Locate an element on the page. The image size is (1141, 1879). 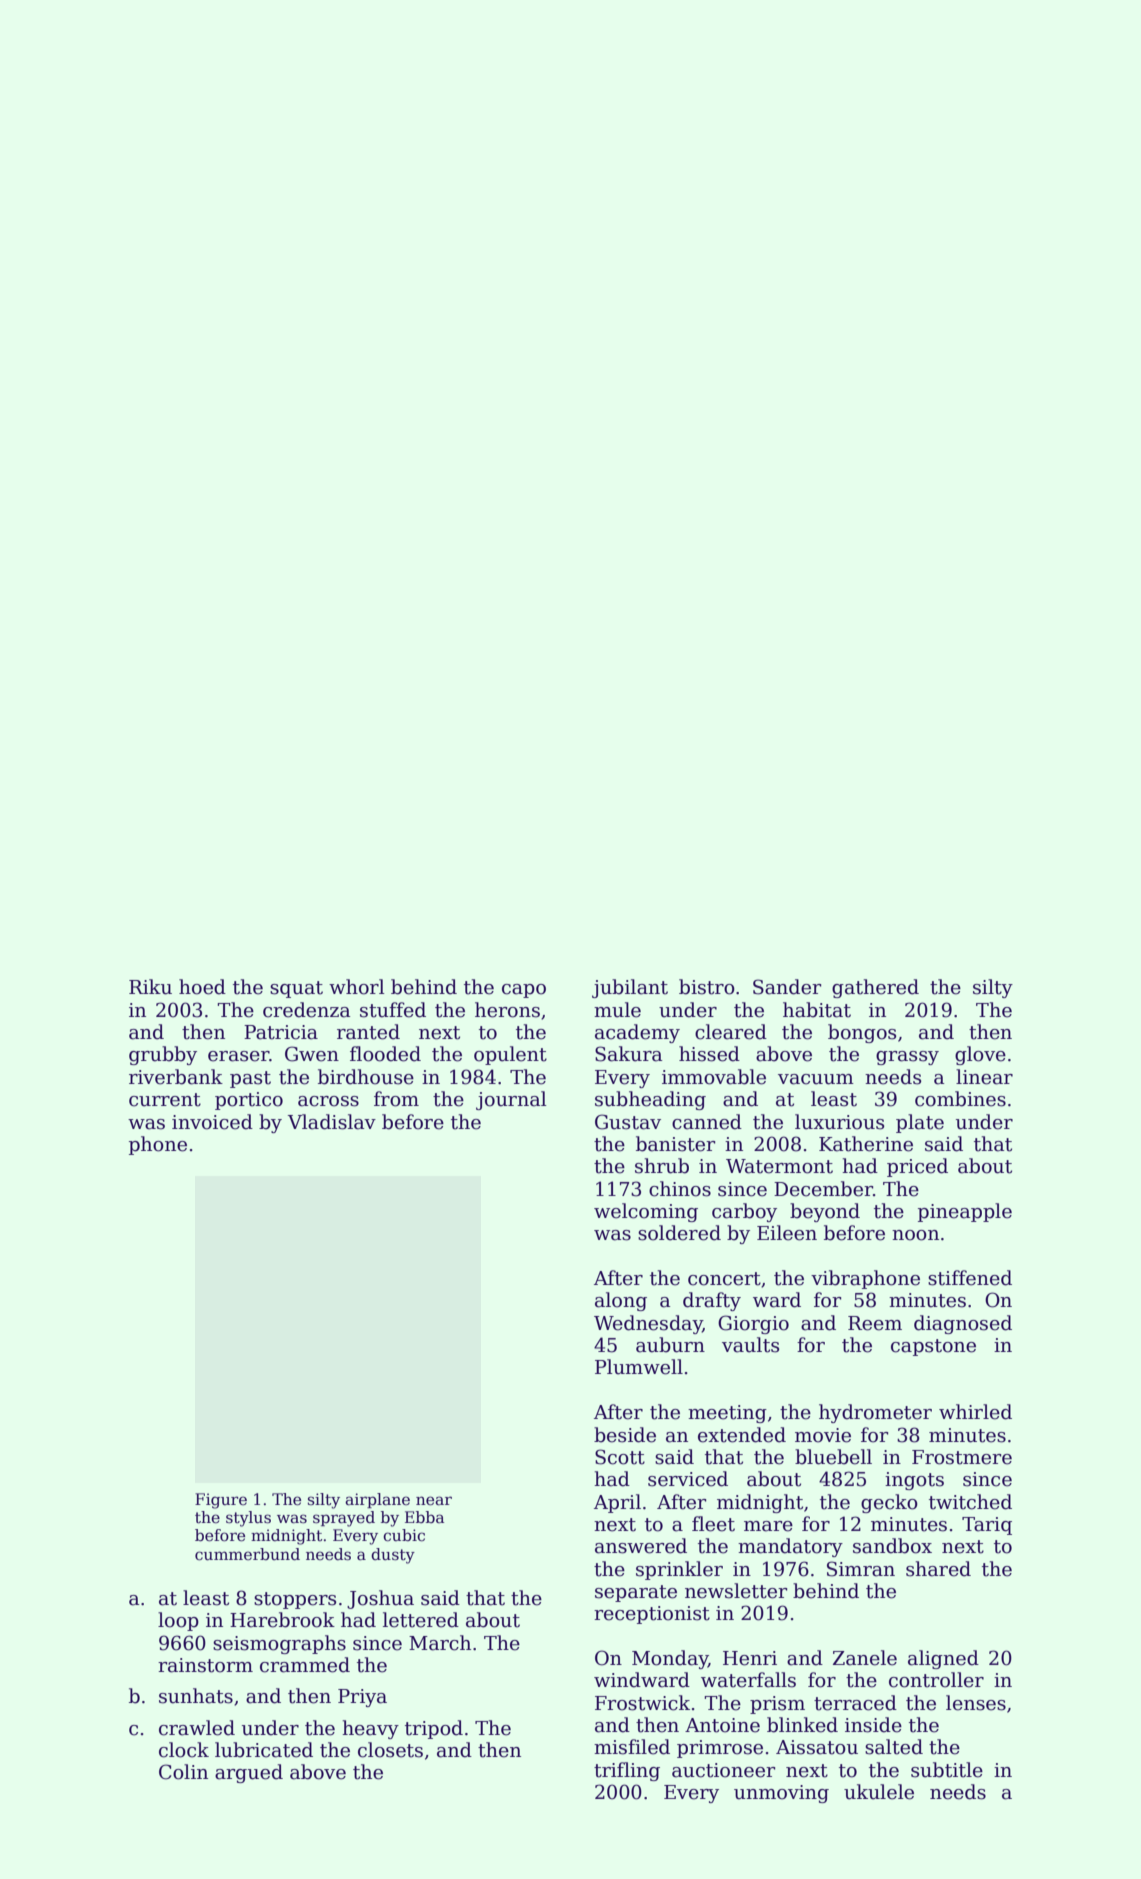
bistro is located at coordinates (707, 987).
